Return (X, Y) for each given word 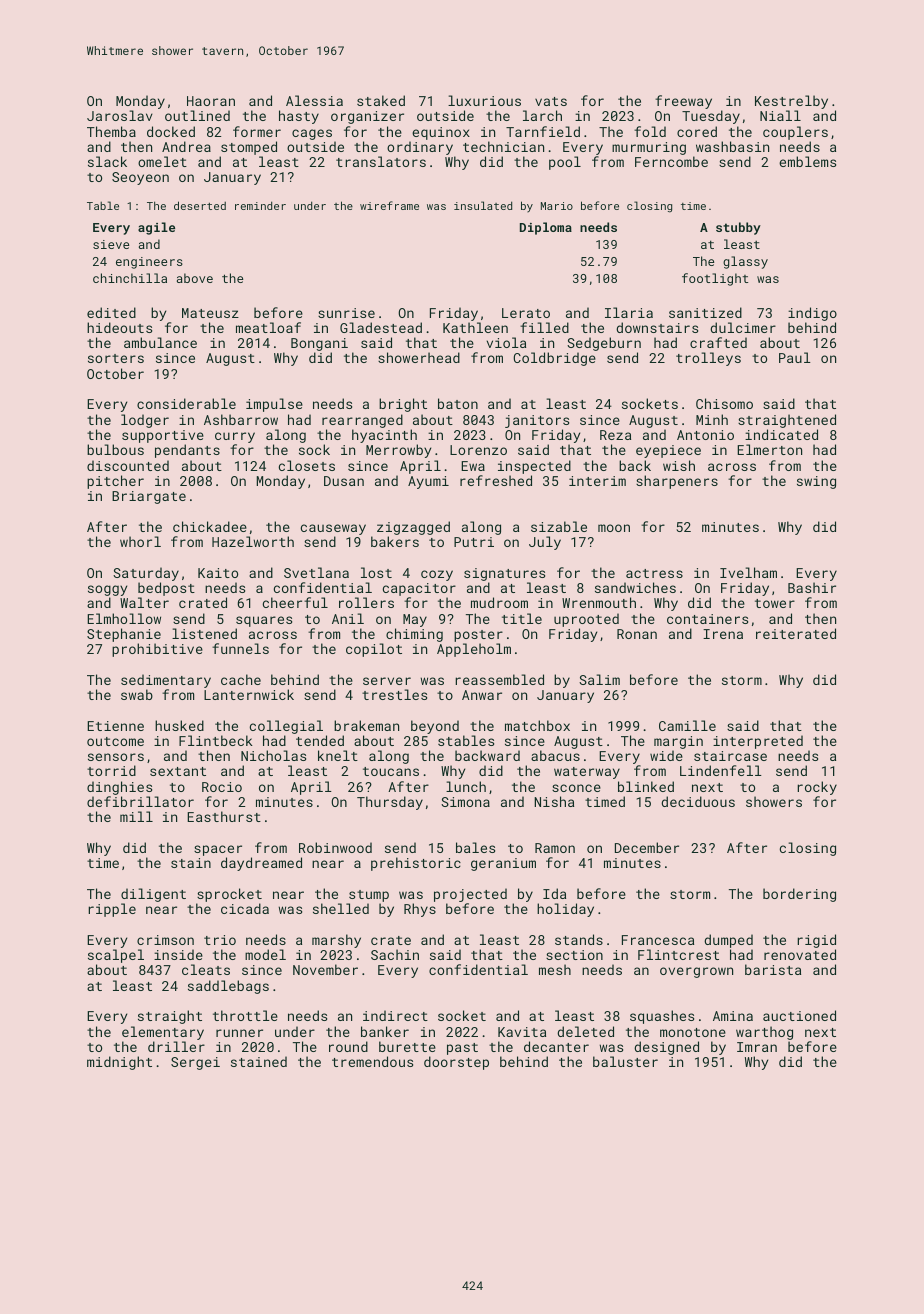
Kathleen (475, 327)
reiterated (796, 633)
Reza (615, 435)
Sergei (195, 1063)
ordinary (420, 148)
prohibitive (157, 650)
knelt (338, 755)
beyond (435, 727)
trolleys (708, 359)
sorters (116, 358)
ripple (112, 910)
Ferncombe (671, 161)
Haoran (211, 101)
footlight (715, 279)
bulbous (115, 449)
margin (678, 742)
